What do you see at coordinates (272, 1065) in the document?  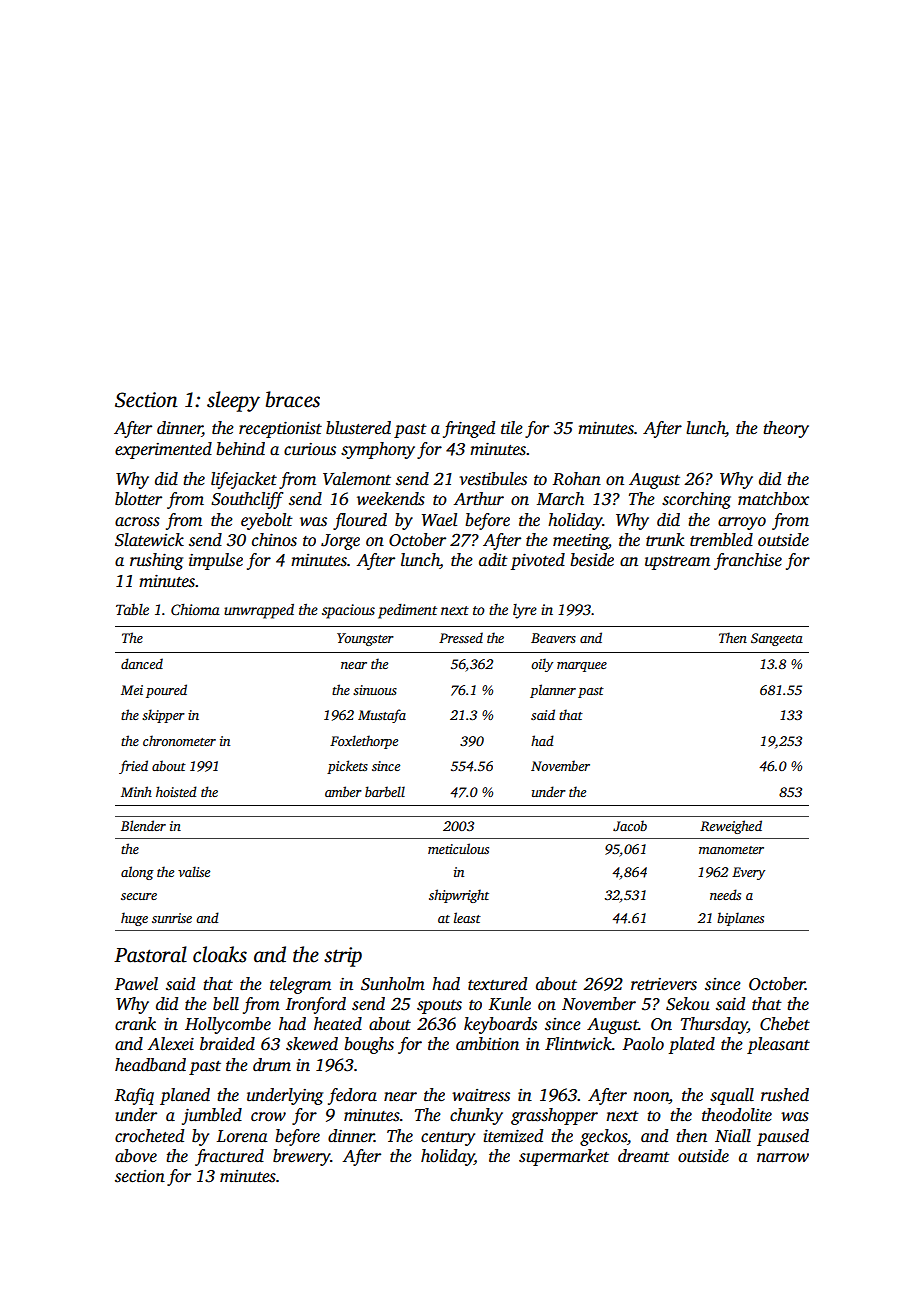 I see `drum` at bounding box center [272, 1065].
